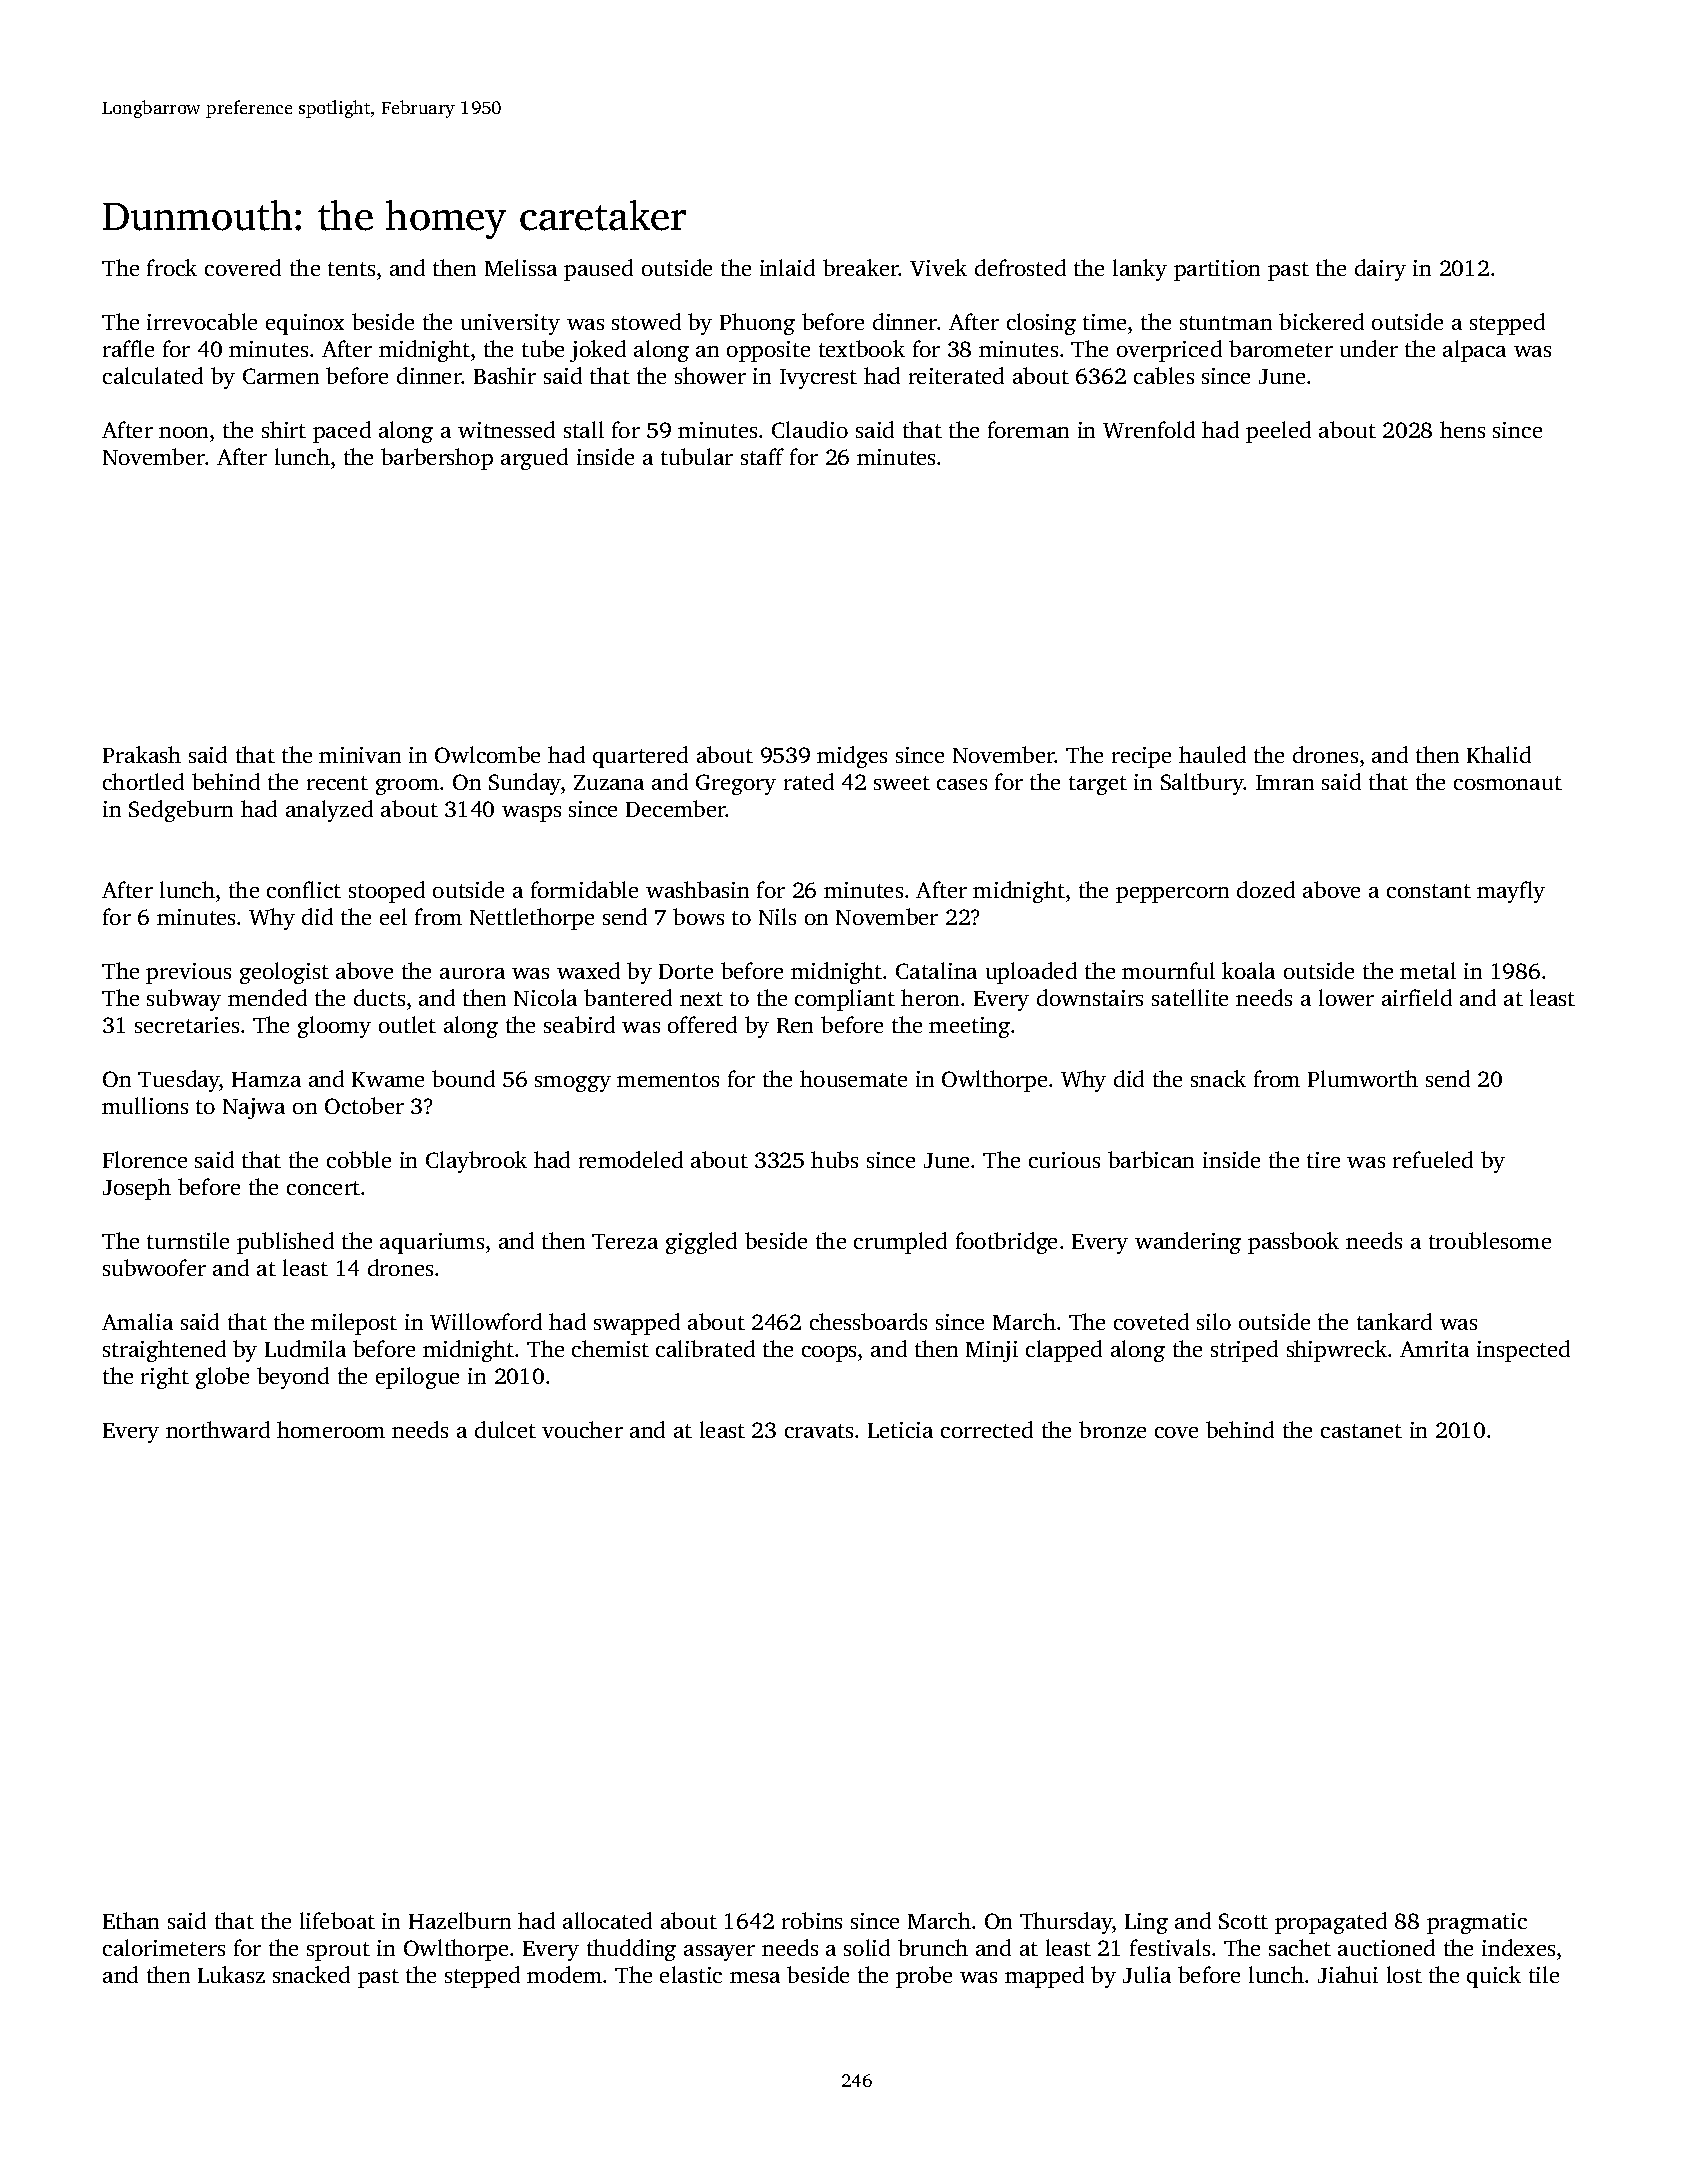 The image size is (1683, 2178). What do you see at coordinates (1429, 891) in the screenshot?
I see `constant` at bounding box center [1429, 891].
